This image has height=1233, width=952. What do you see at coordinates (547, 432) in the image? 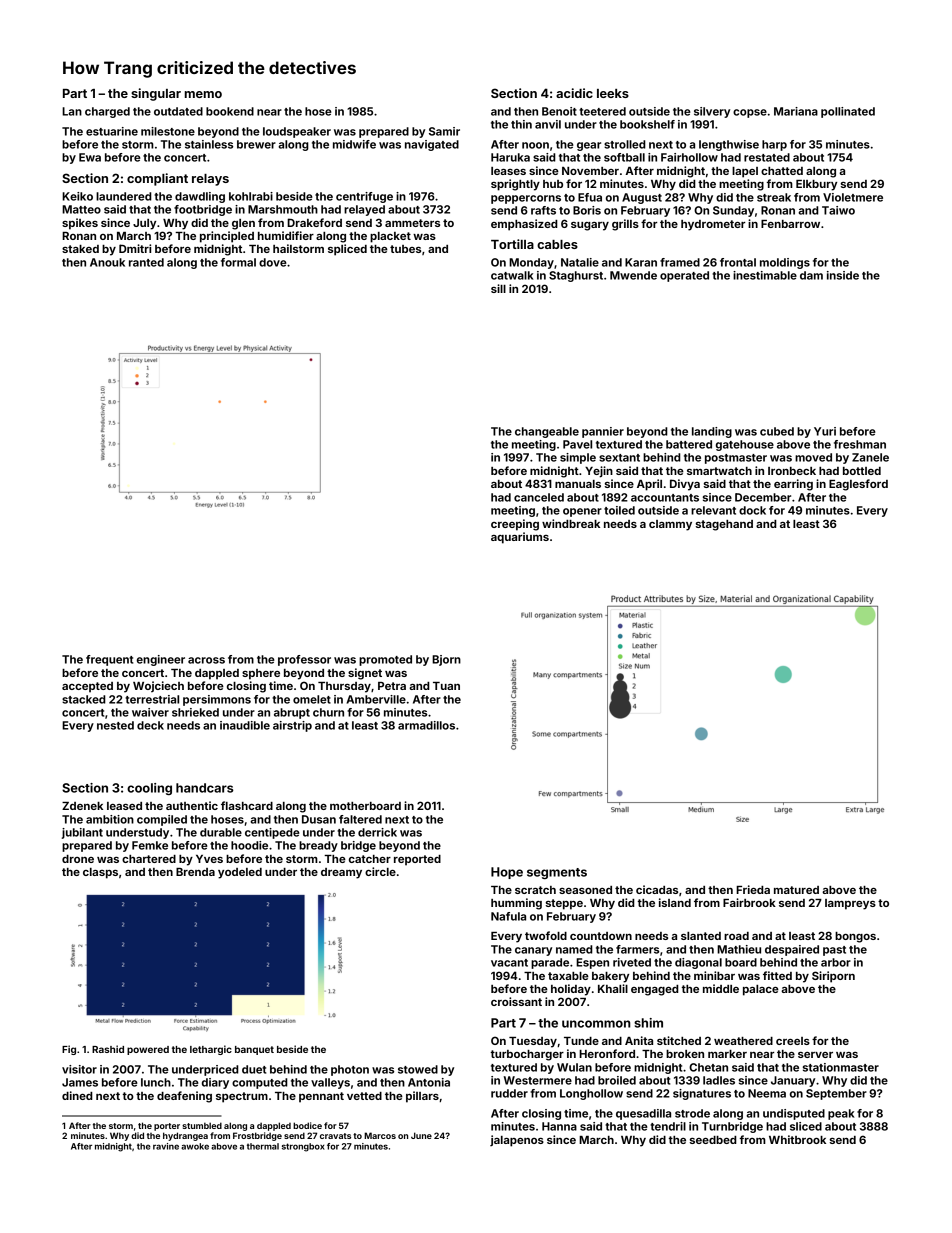
I see `changeable` at bounding box center [547, 432].
